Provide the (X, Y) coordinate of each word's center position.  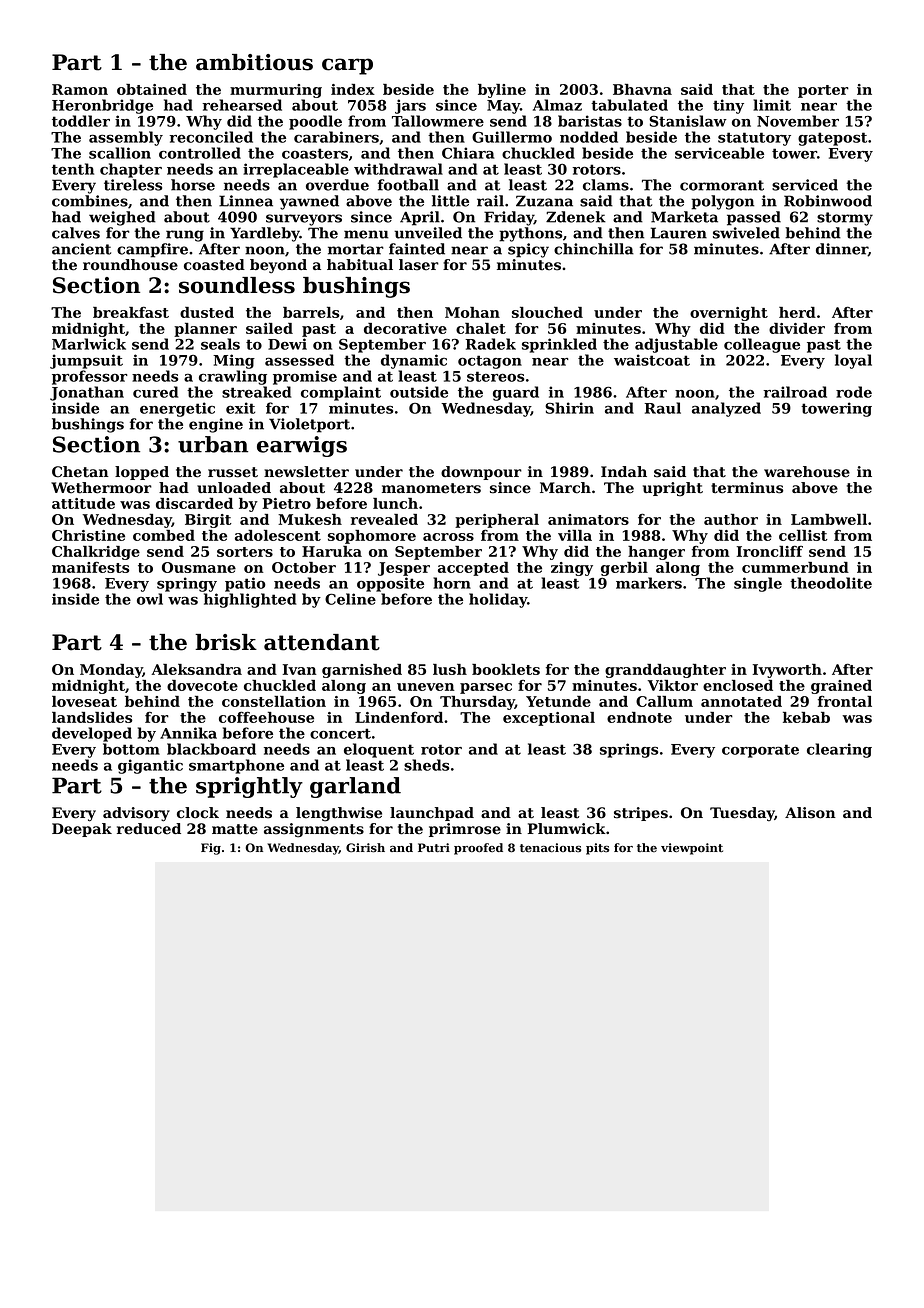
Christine (88, 535)
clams (606, 185)
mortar (355, 249)
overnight (729, 314)
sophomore (372, 537)
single (758, 584)
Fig (211, 849)
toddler (81, 121)
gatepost (832, 139)
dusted (207, 312)
